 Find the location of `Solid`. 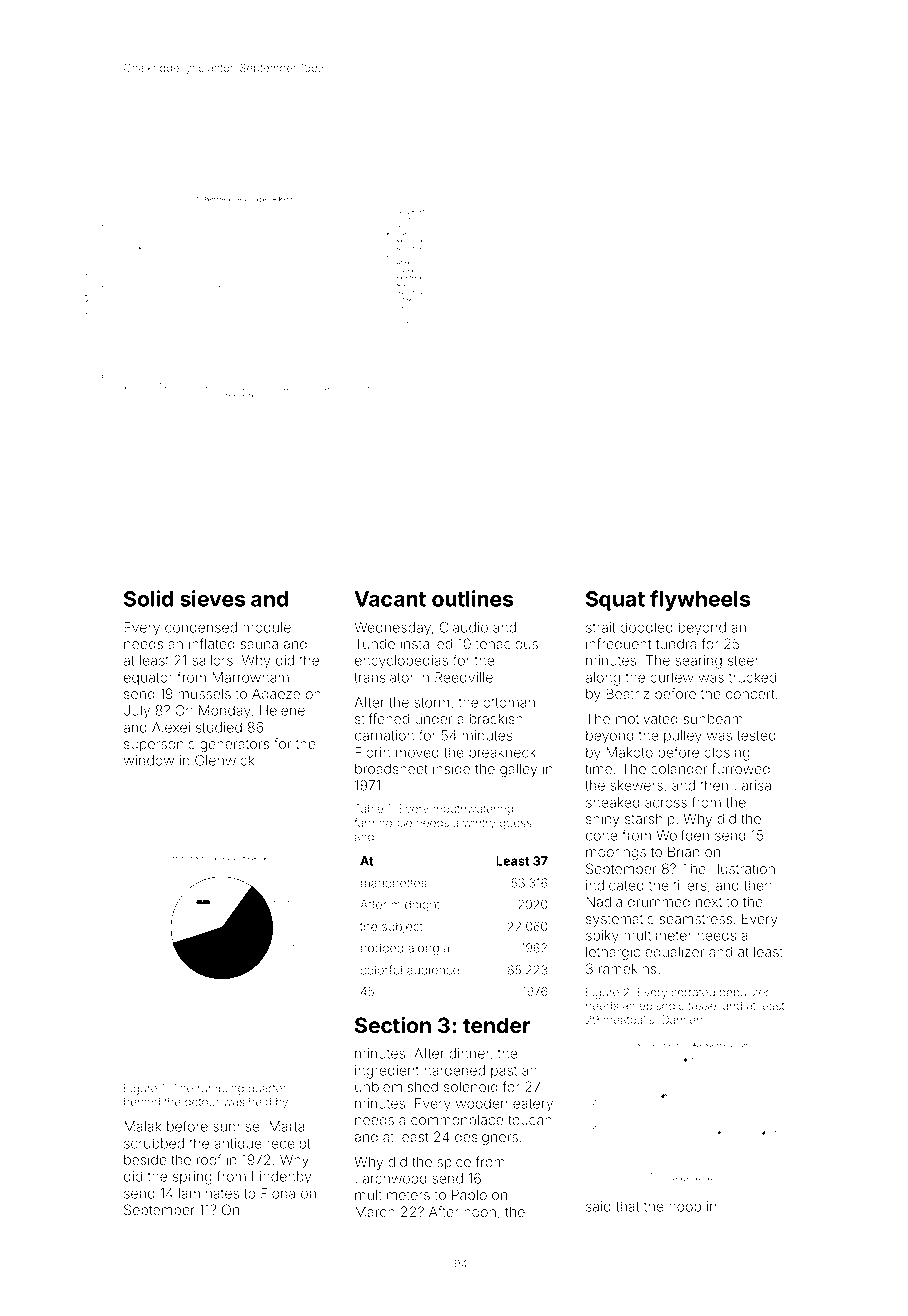

Solid is located at coordinates (148, 598).
